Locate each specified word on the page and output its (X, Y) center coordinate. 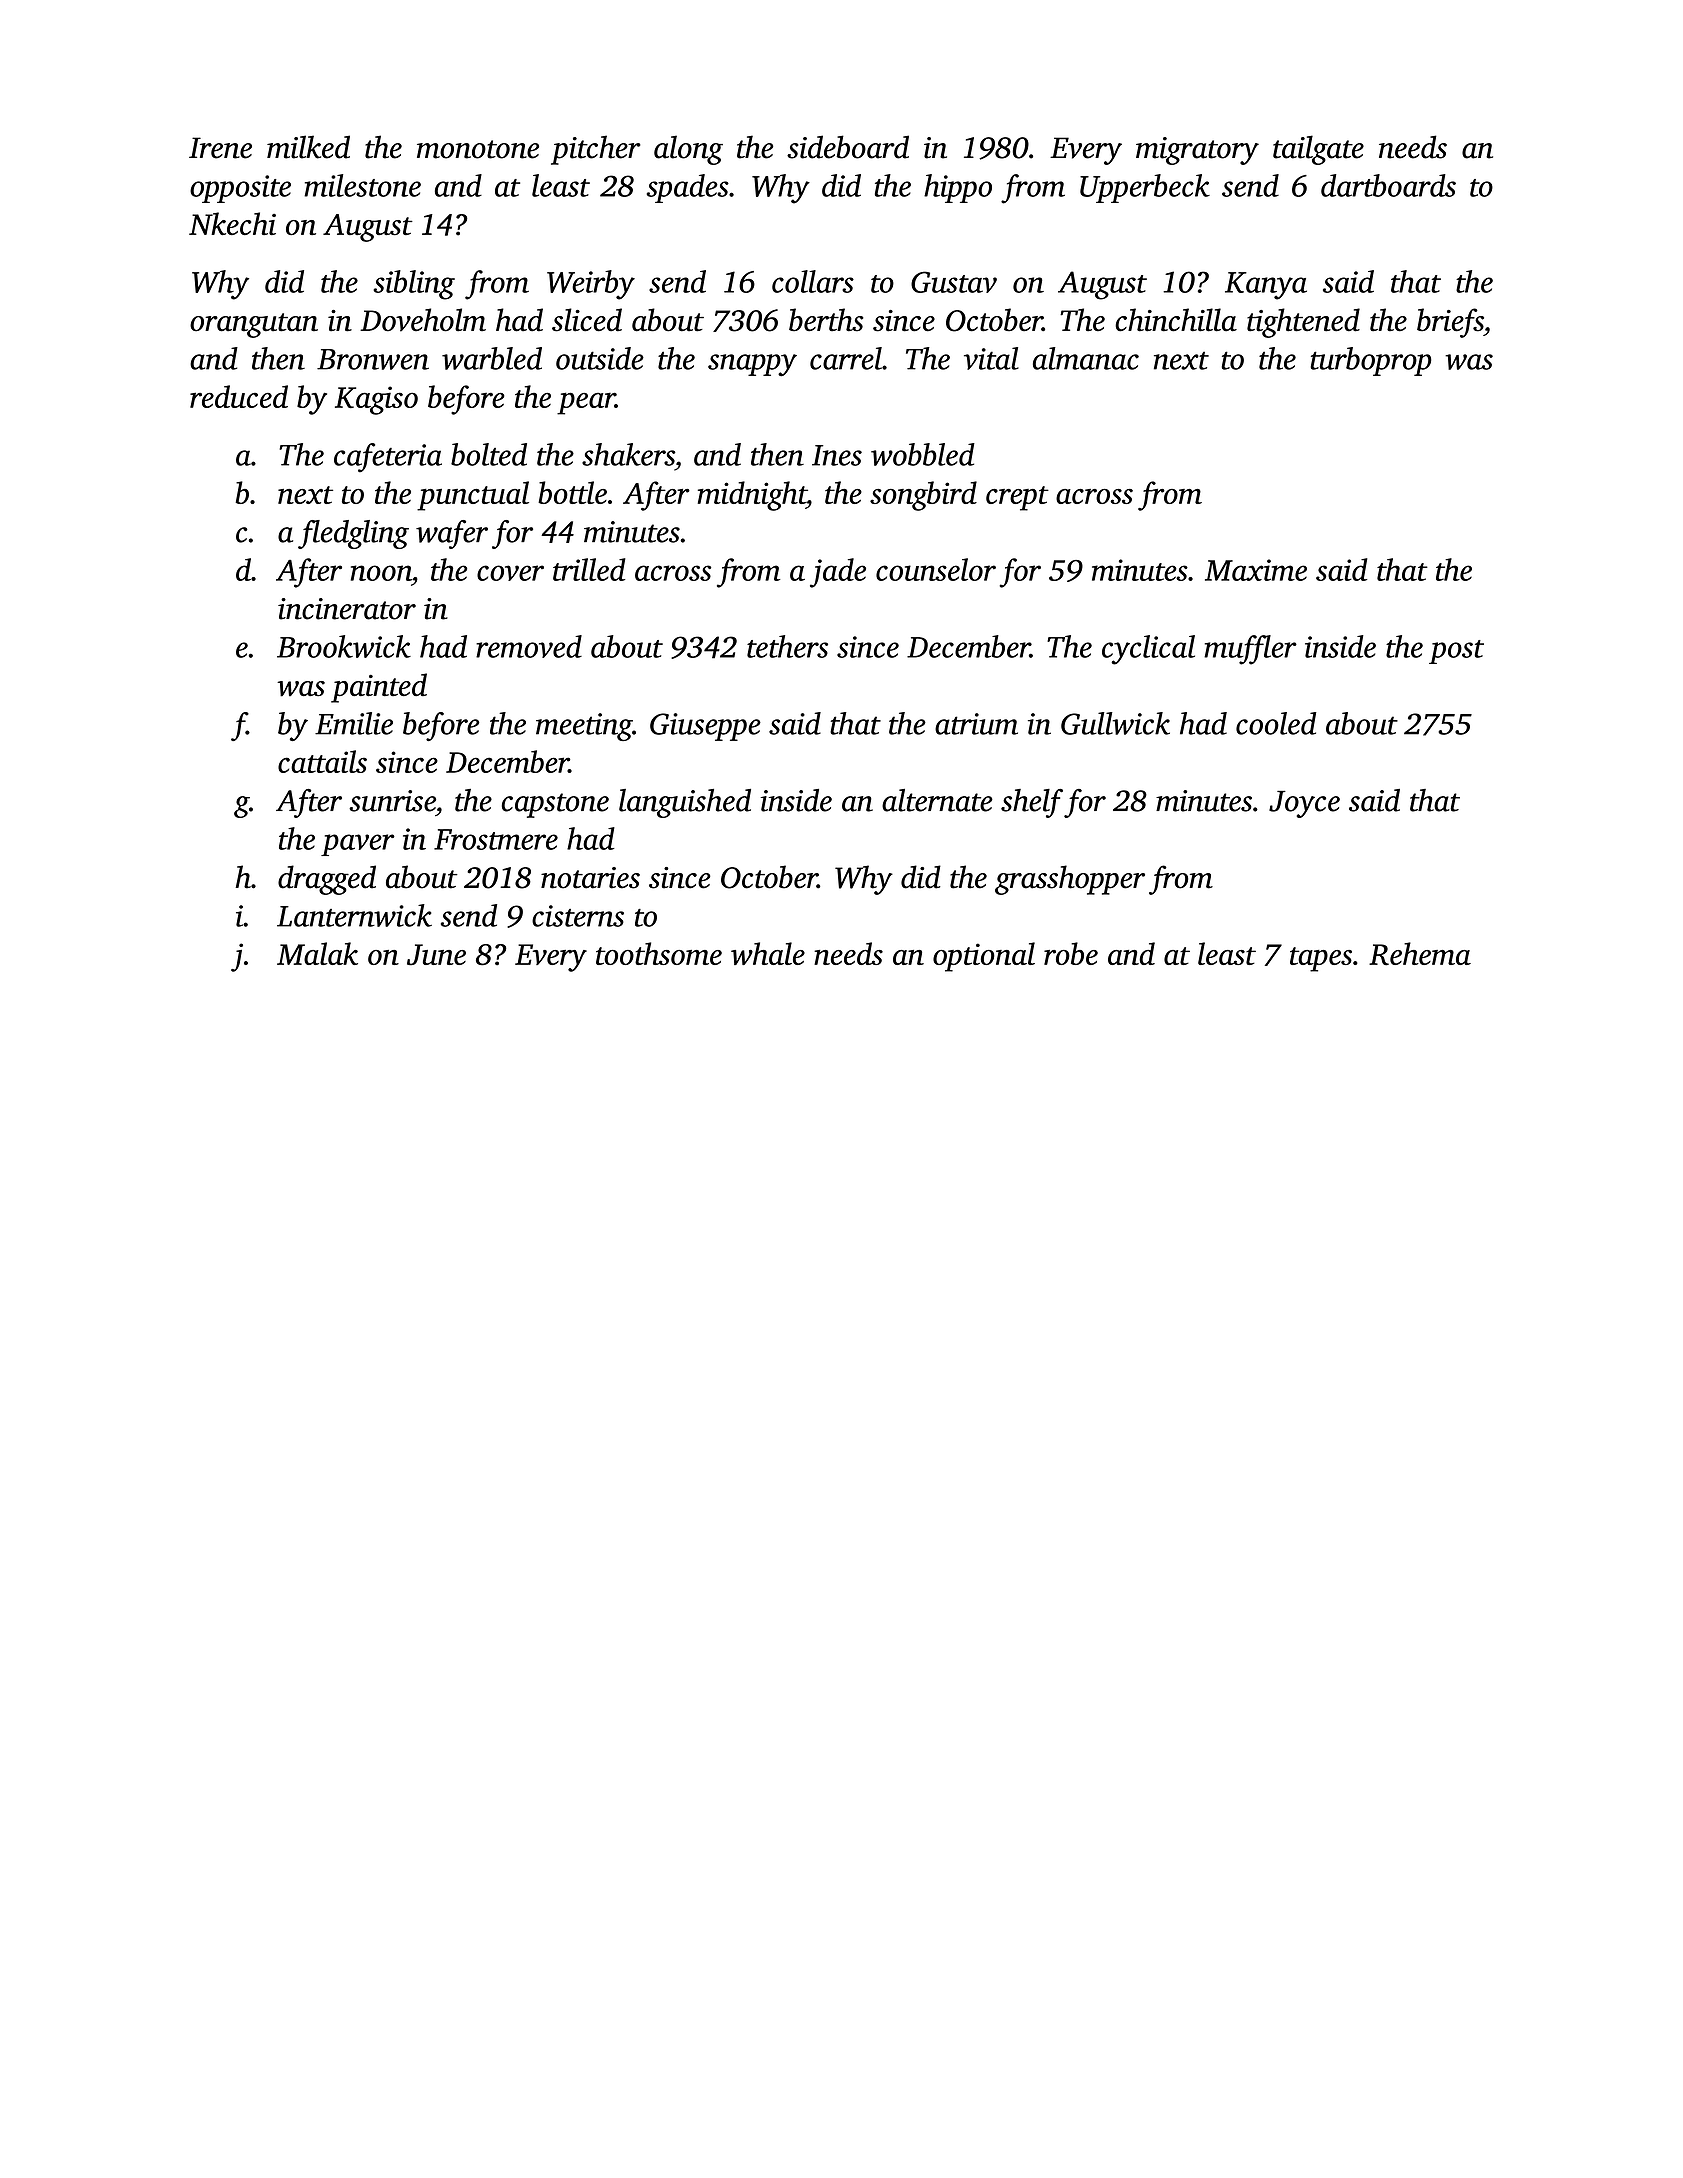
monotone (478, 149)
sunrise (392, 801)
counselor (936, 569)
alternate (937, 800)
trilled (589, 569)
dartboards (1388, 185)
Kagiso (376, 400)
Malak (317, 953)
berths (826, 320)
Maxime (1256, 570)
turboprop (1371, 361)
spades (688, 188)
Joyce (1304, 804)
